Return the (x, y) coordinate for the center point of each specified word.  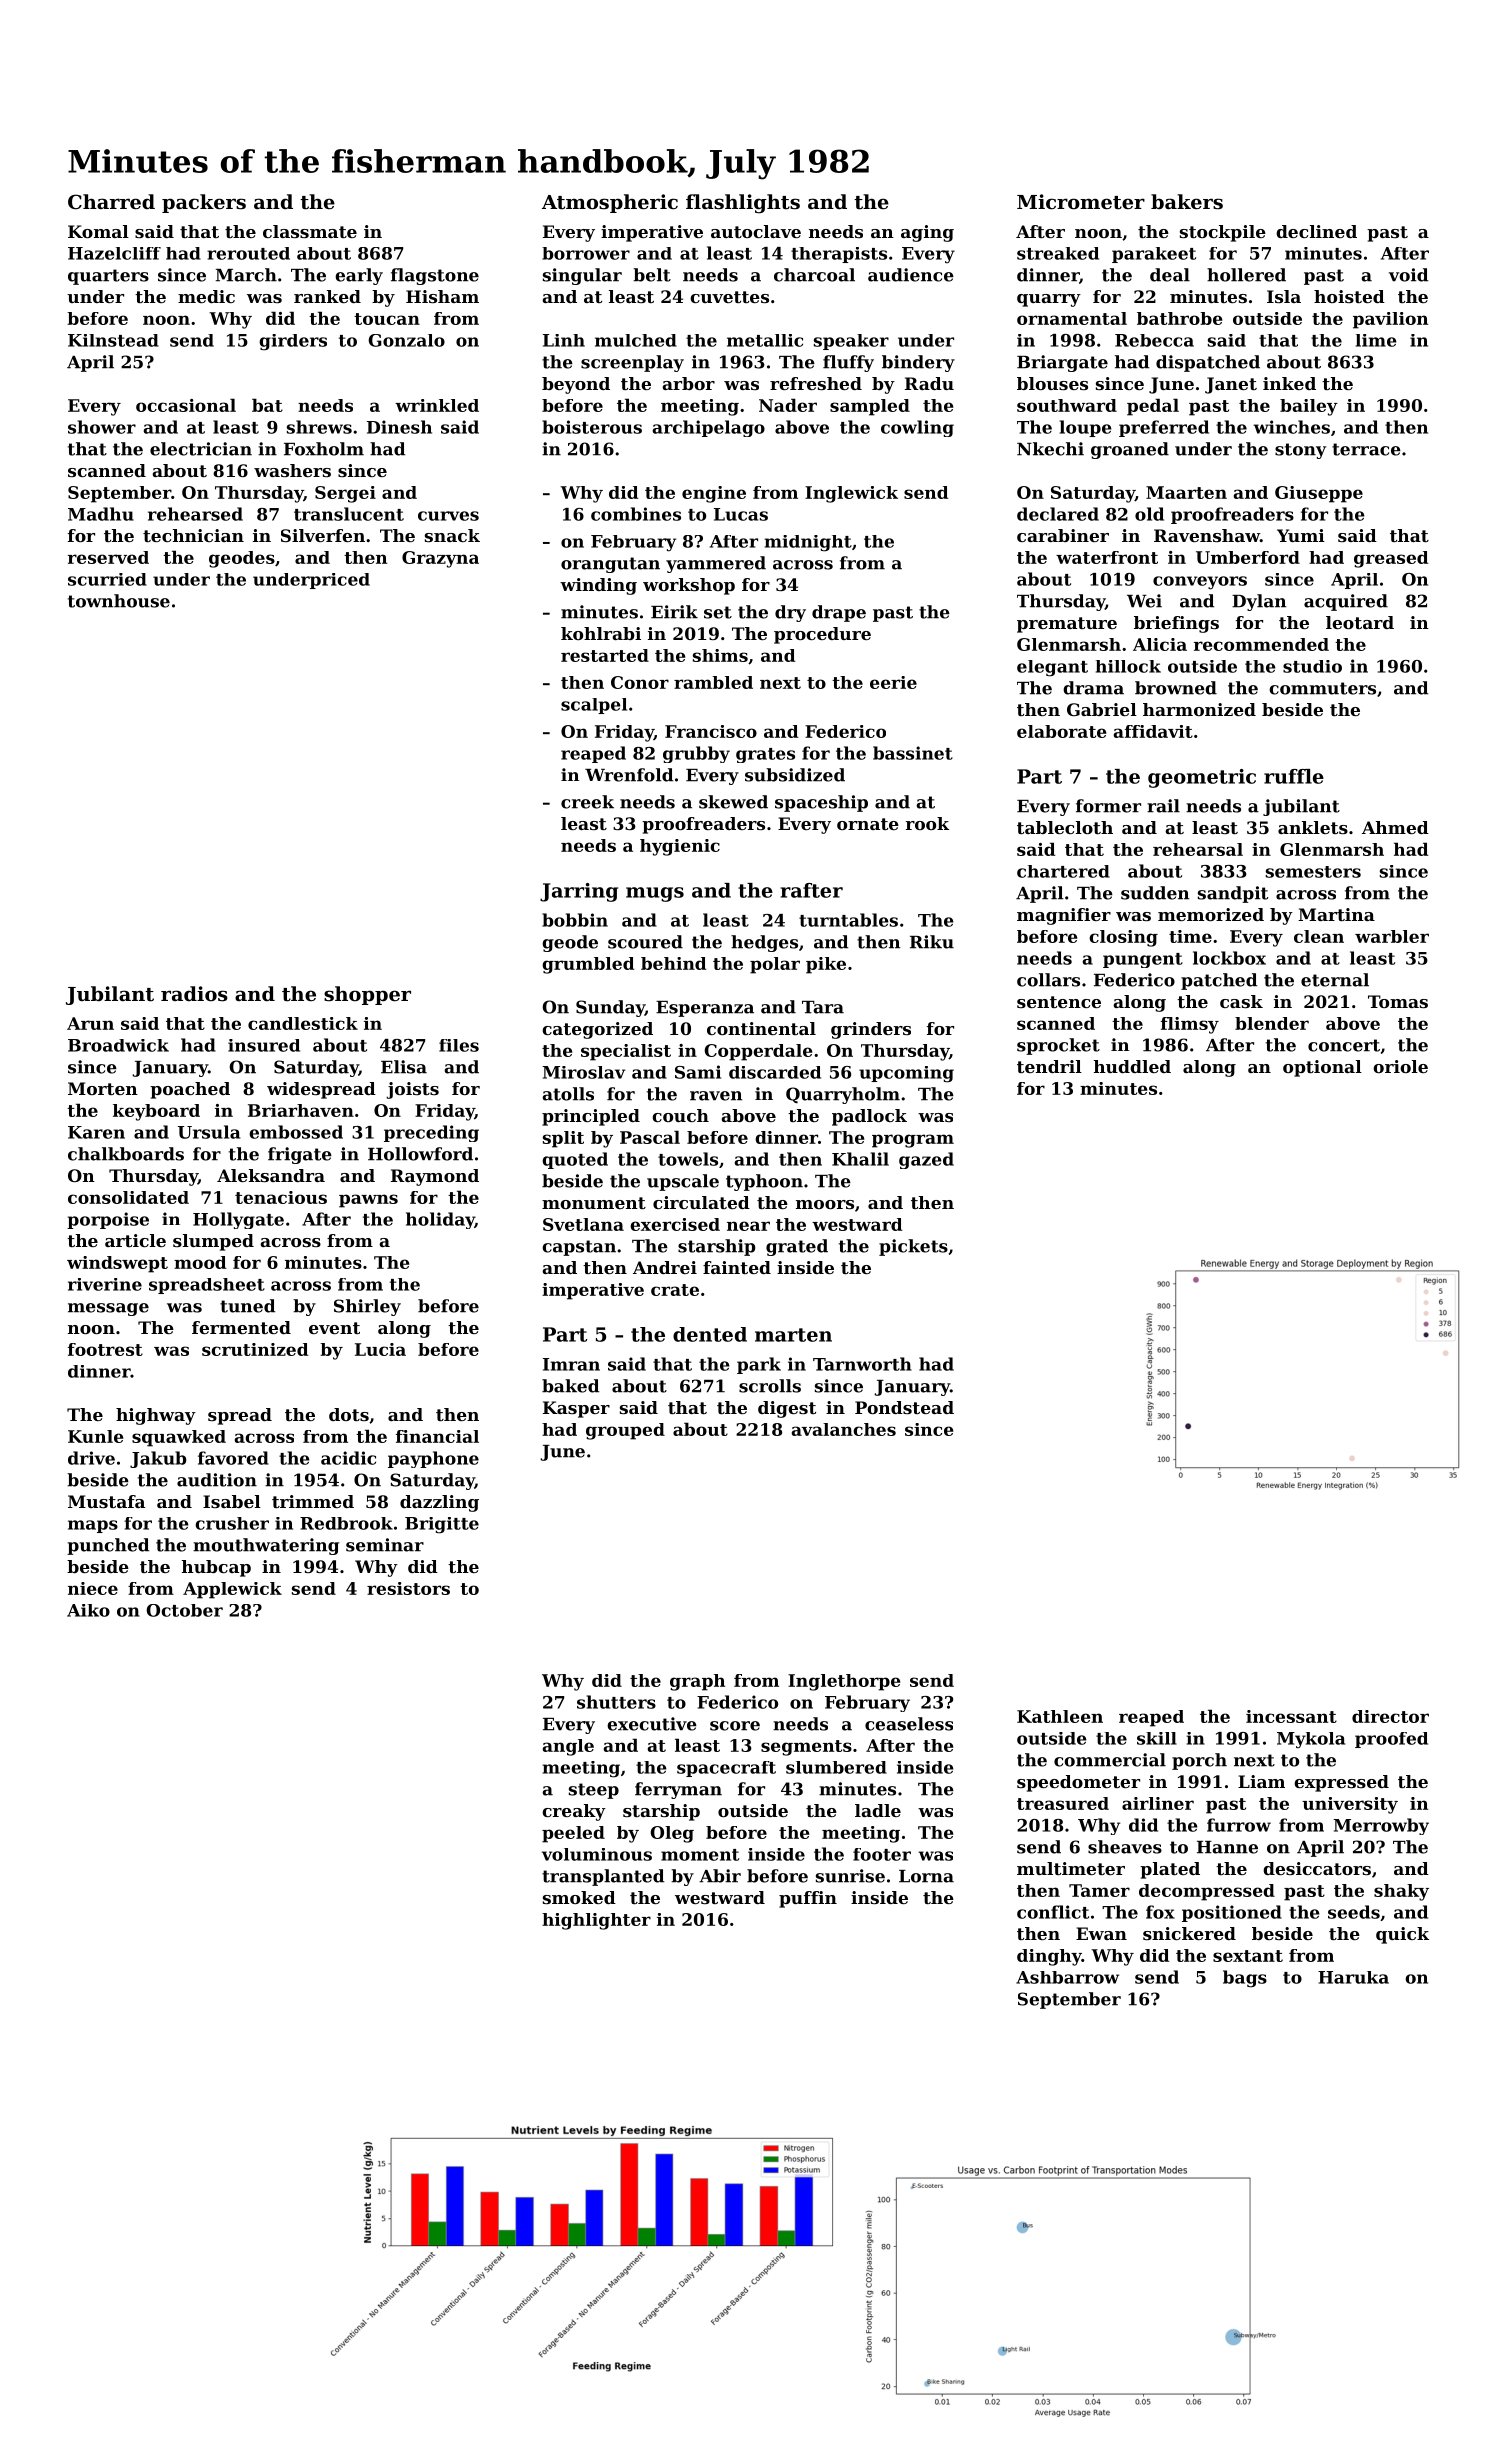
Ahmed (1395, 827)
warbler (1392, 936)
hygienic (680, 847)
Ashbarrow (1067, 1977)
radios (194, 994)
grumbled (588, 965)
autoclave (756, 231)
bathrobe (1179, 318)
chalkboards (126, 1154)
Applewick (232, 1590)
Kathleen (1060, 1716)
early (359, 276)
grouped (625, 1431)
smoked (579, 1897)
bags (1245, 1979)
